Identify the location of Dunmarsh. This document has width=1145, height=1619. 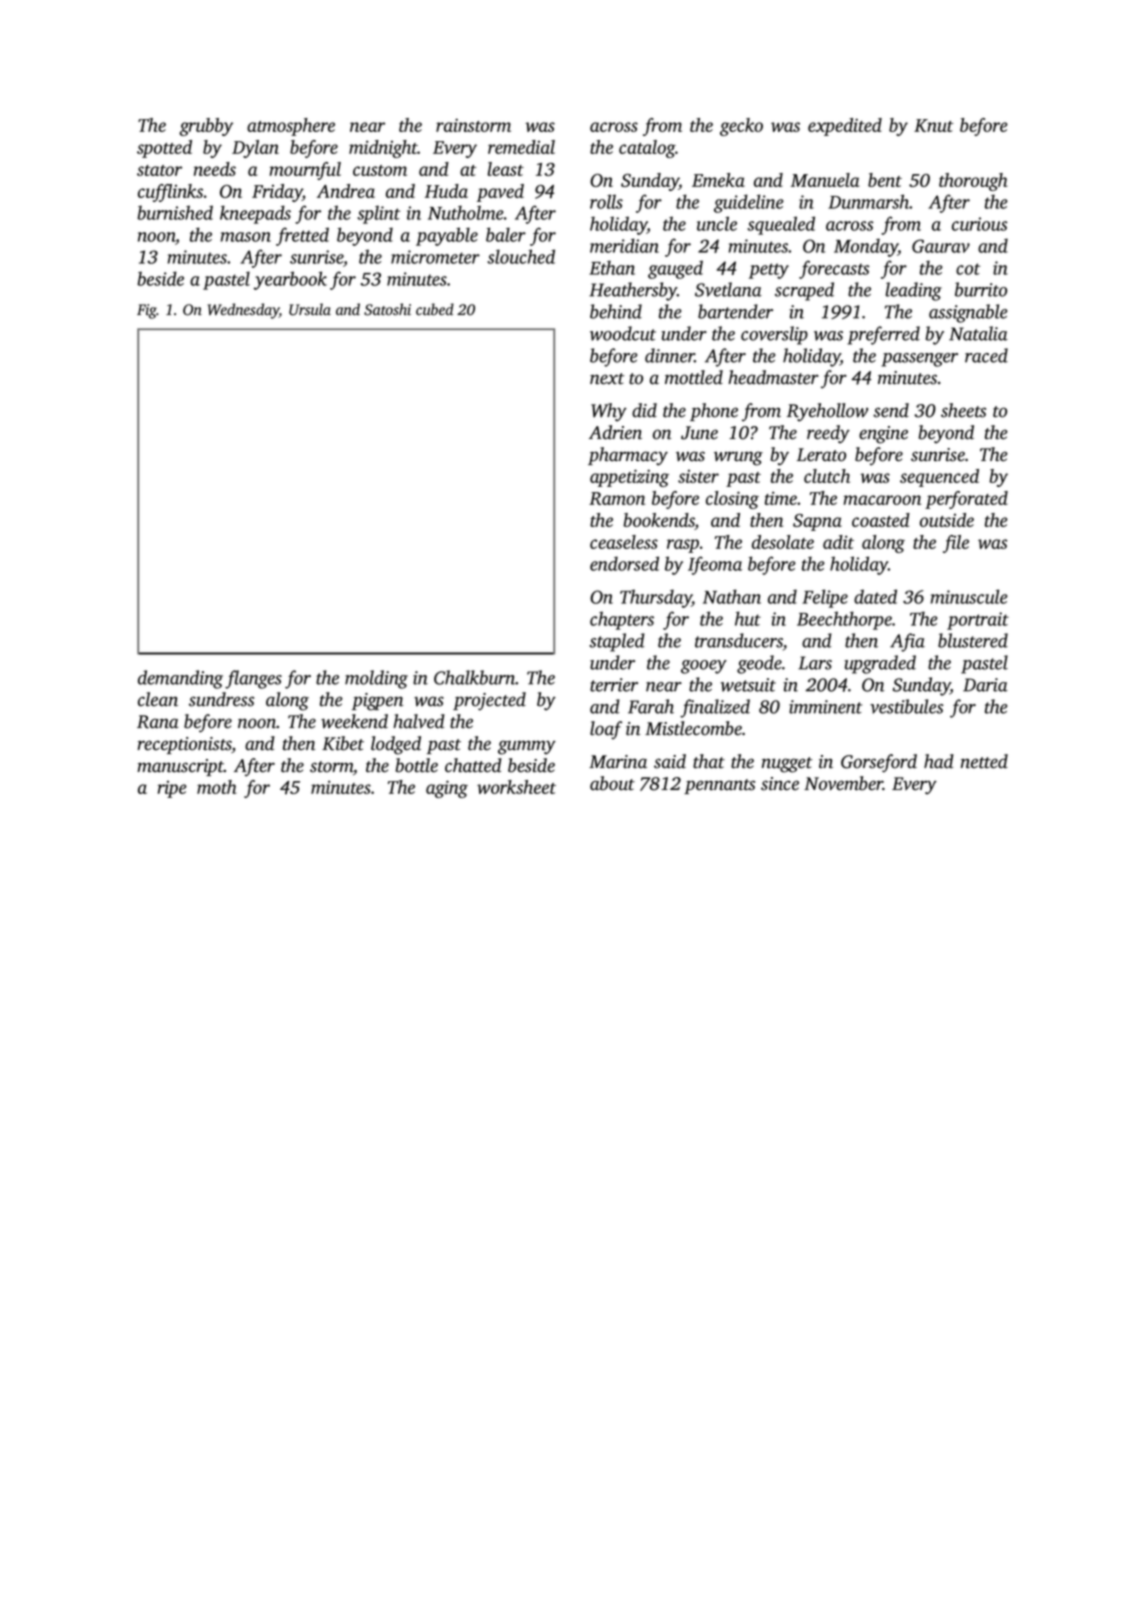
(868, 201).
